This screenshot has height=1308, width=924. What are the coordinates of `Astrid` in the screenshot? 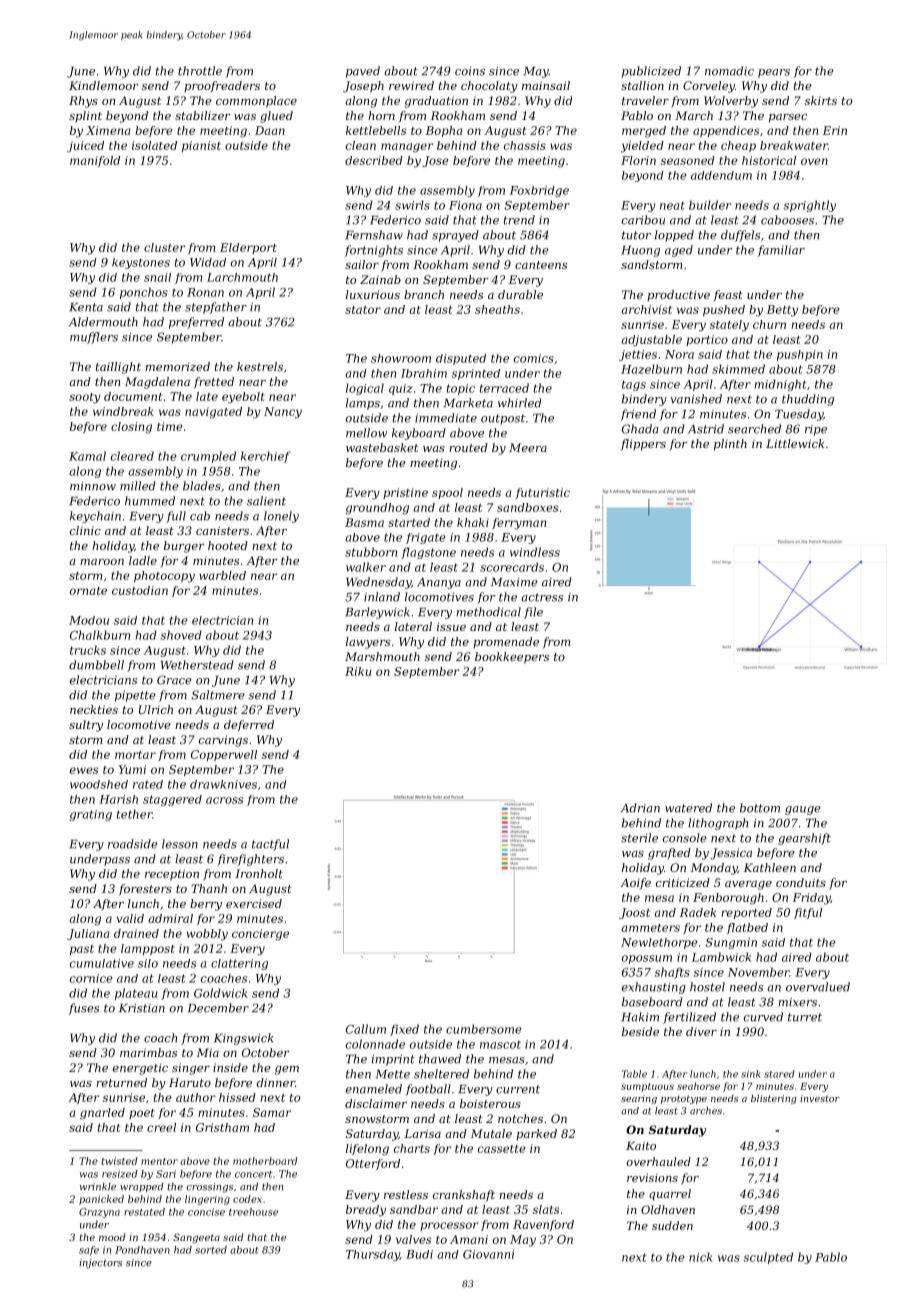 It's located at (706, 429).
